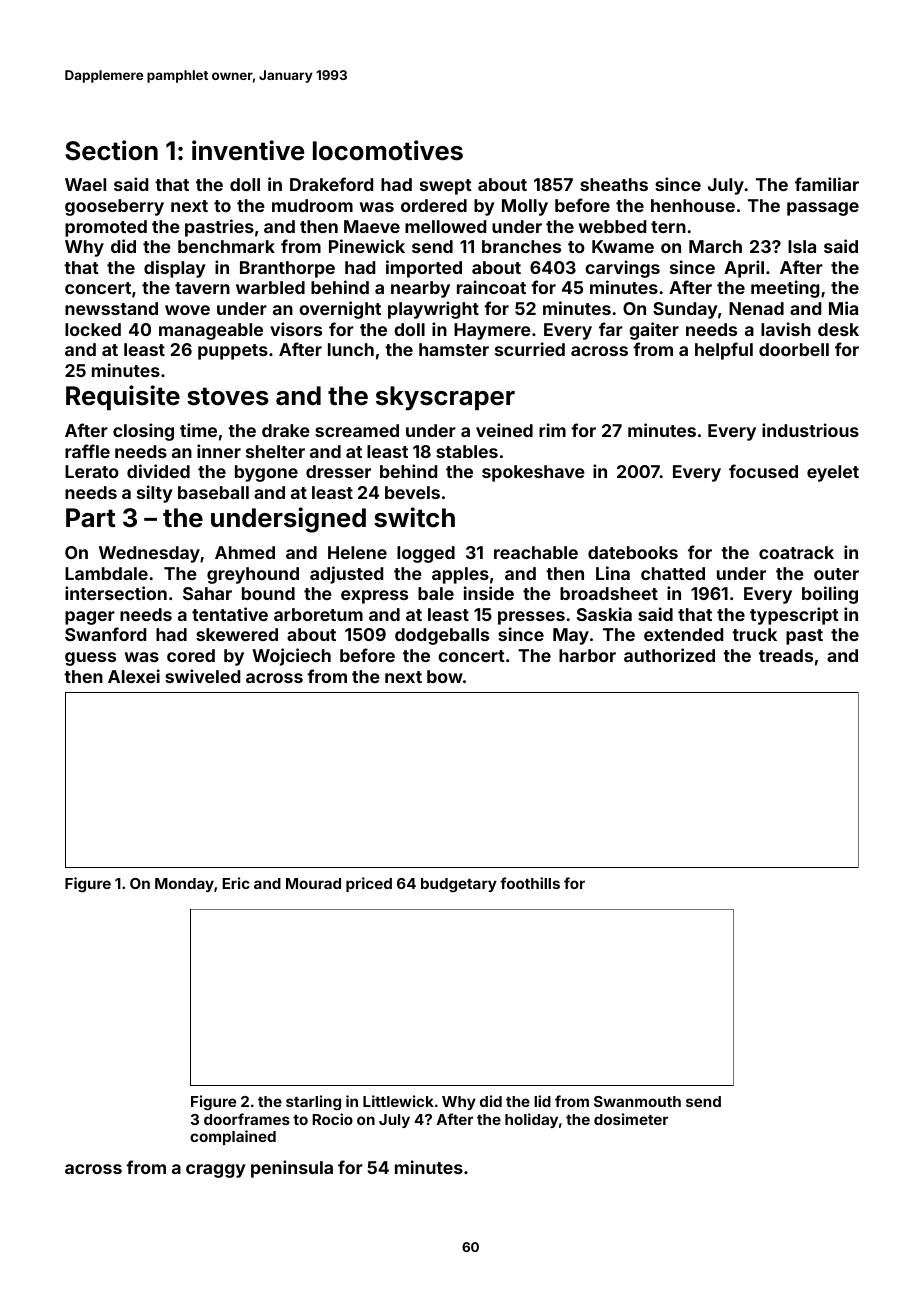  What do you see at coordinates (155, 494) in the screenshot?
I see `silty` at bounding box center [155, 494].
